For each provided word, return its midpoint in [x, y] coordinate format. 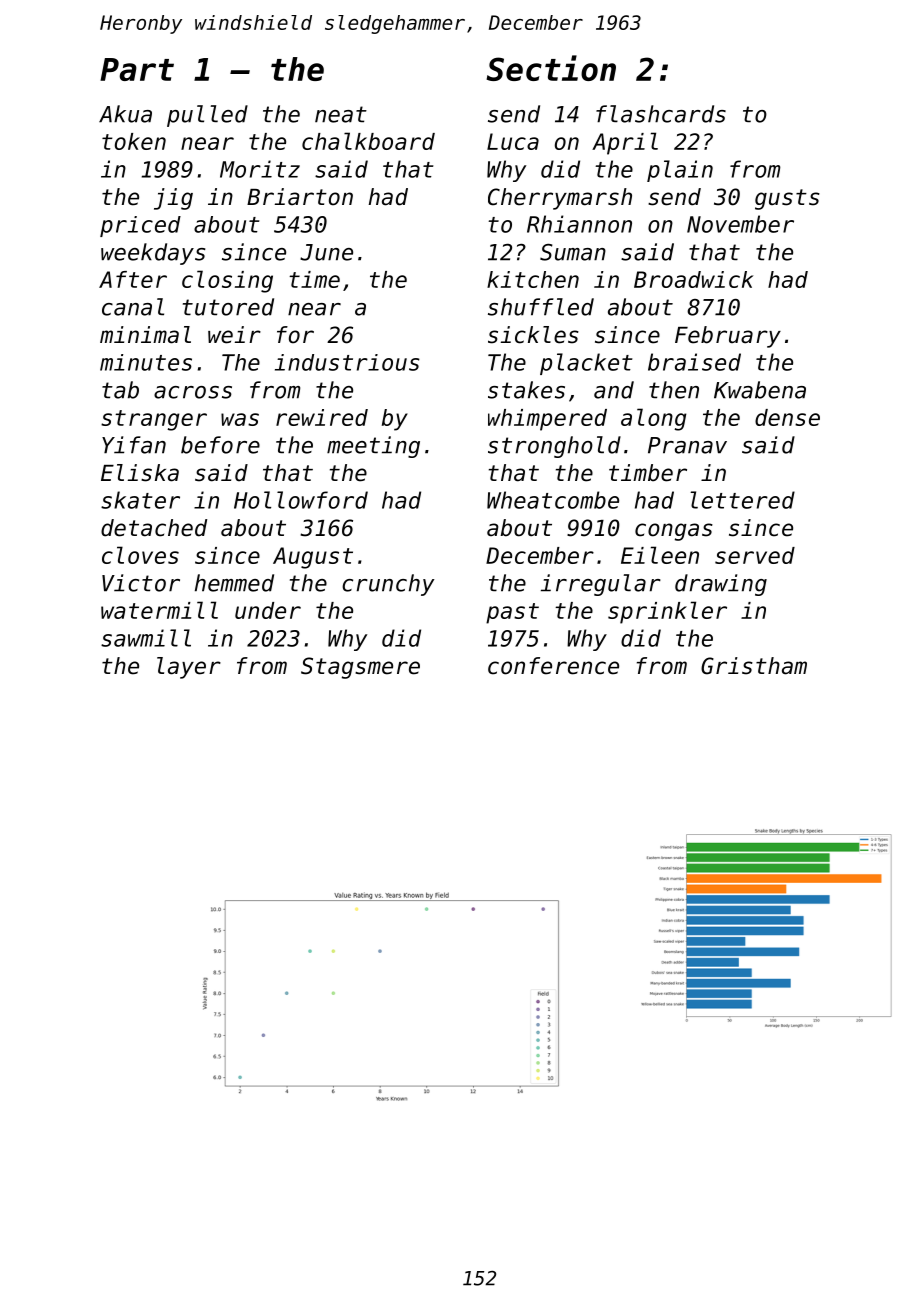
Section [551, 68]
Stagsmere [360, 668]
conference [553, 666]
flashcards [661, 114]
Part [137, 69]
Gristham [754, 666]
